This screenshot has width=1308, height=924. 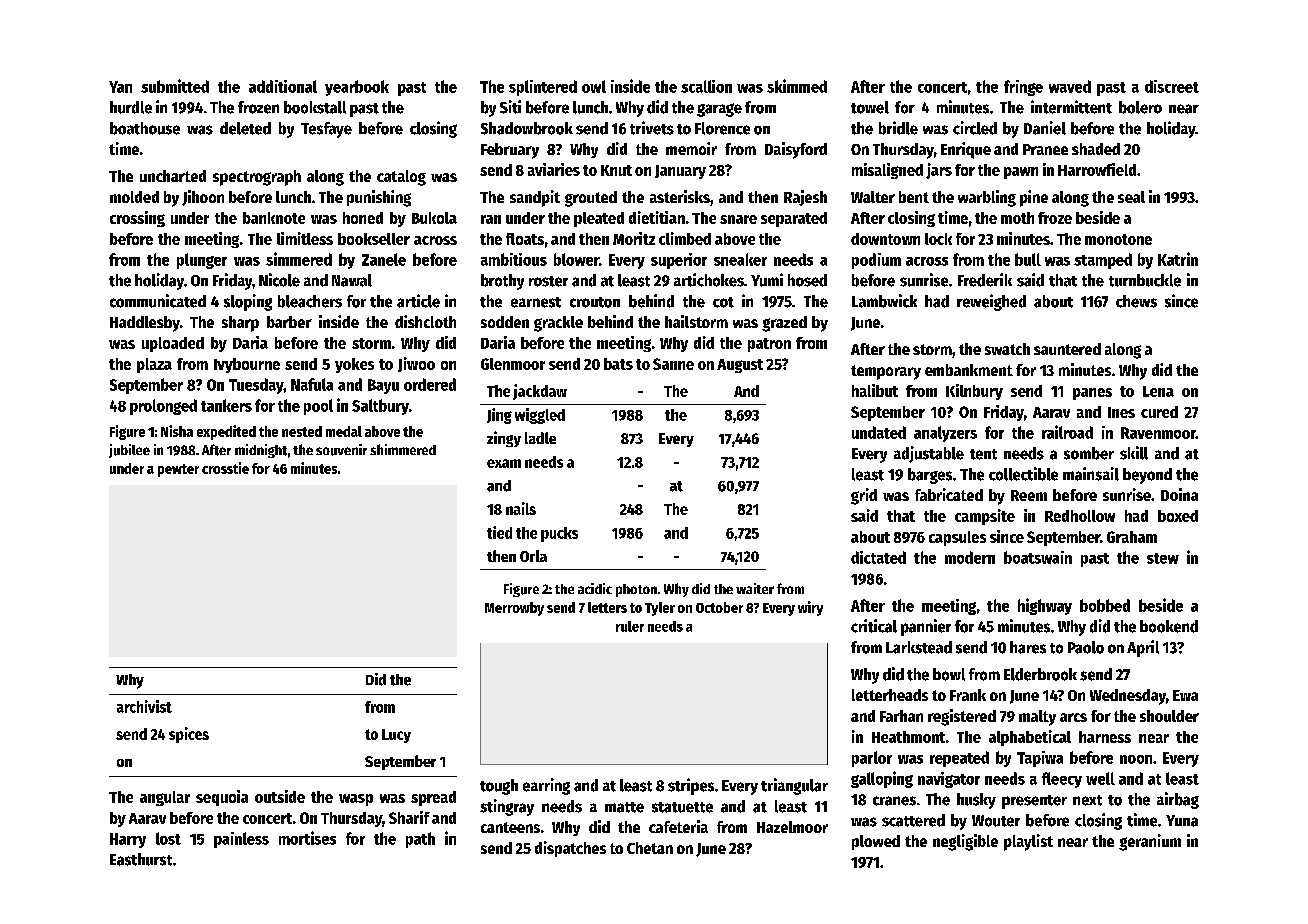 What do you see at coordinates (965, 842) in the screenshot?
I see `negligible` at bounding box center [965, 842].
